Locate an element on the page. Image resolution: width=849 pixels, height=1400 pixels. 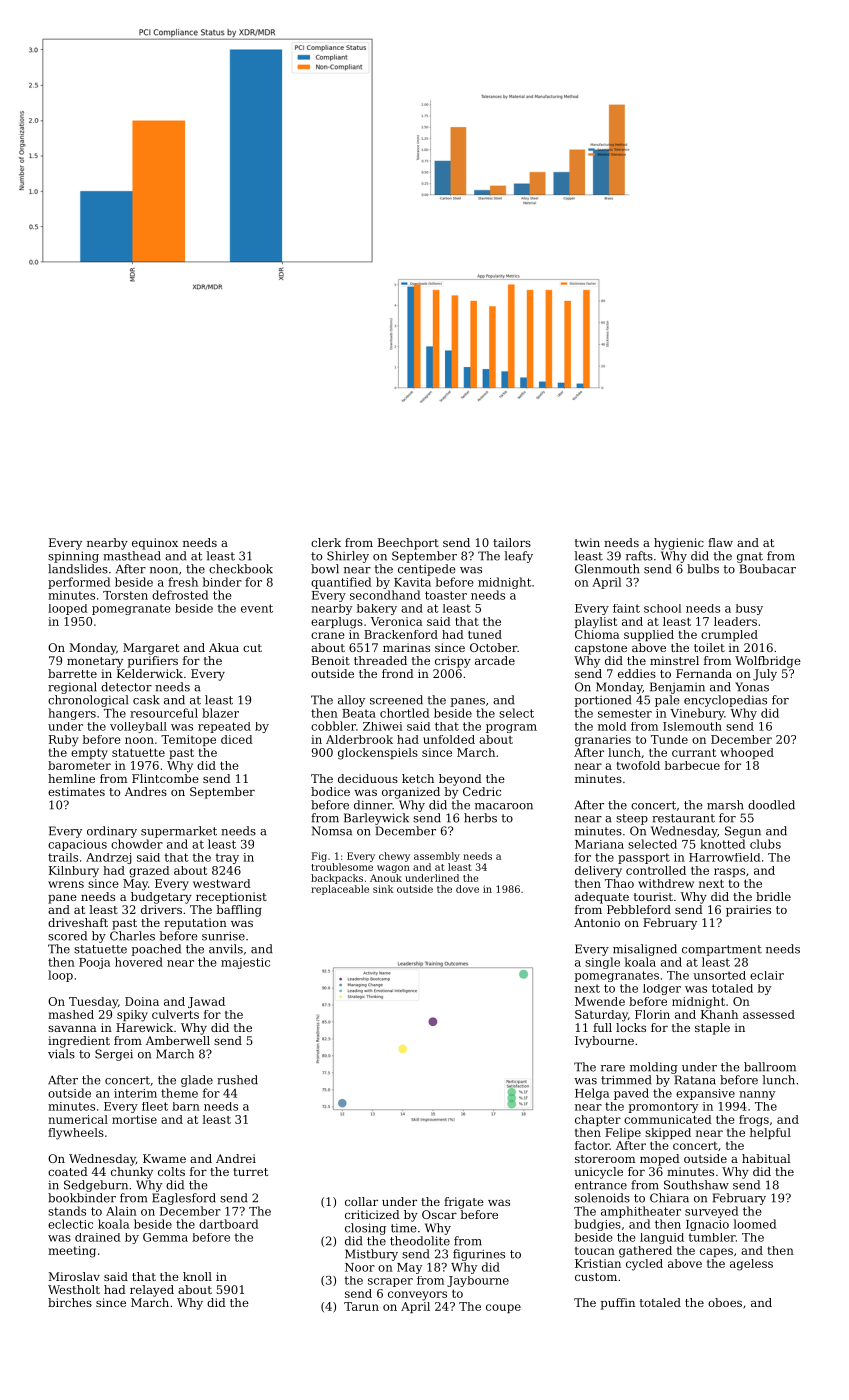
macaroon is located at coordinates (504, 806).
